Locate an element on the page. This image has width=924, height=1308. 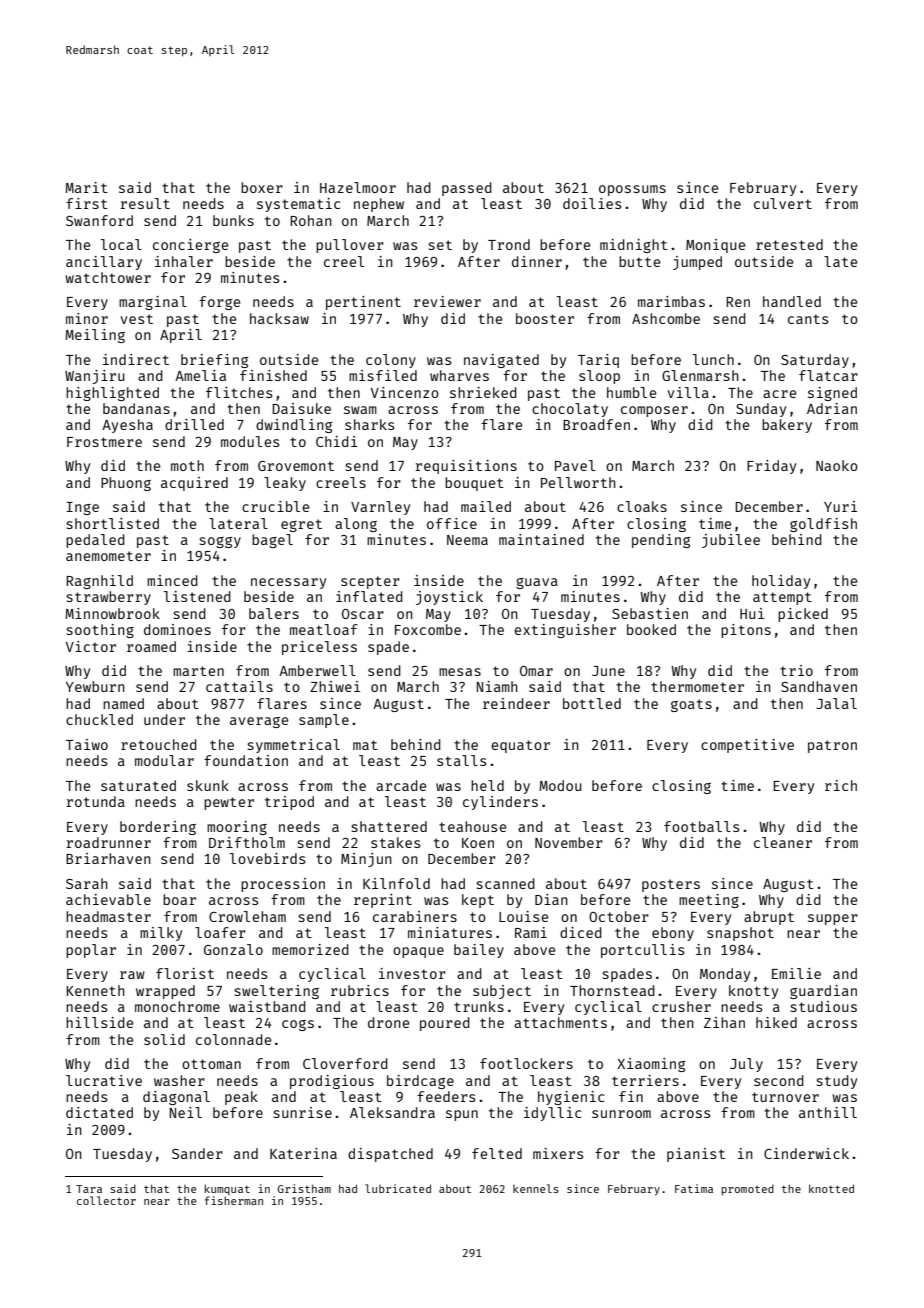
fisherman is located at coordinates (234, 1200).
